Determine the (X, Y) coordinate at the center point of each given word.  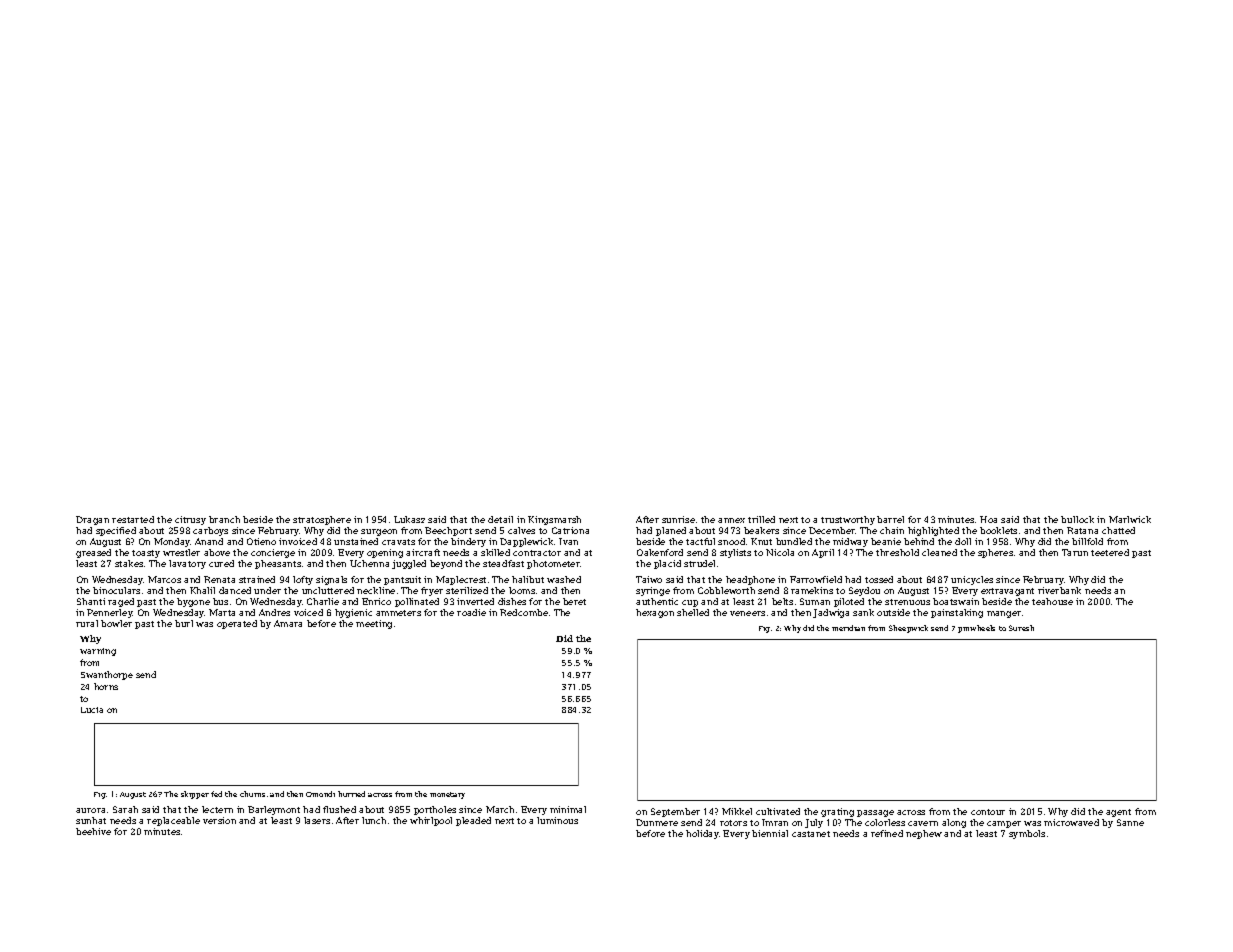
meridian (848, 628)
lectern (217, 809)
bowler (116, 623)
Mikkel (737, 811)
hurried (351, 794)
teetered (1110, 552)
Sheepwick (908, 629)
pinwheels (976, 629)
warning (98, 652)
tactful (700, 541)
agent (1118, 813)
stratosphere (322, 520)
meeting (374, 624)
